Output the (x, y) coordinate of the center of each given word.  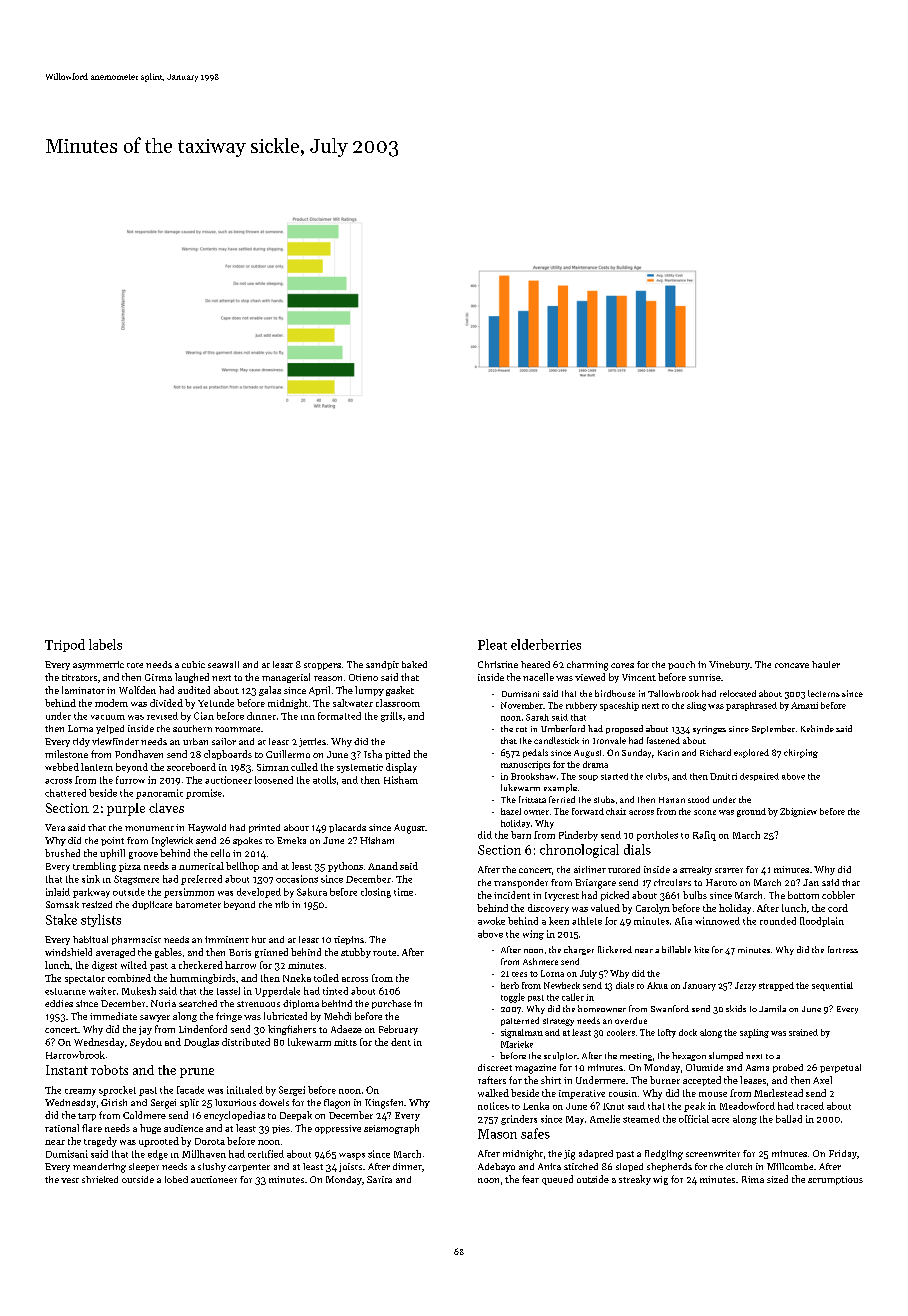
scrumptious (835, 1180)
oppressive (338, 1129)
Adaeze (346, 1029)
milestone (66, 754)
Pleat (492, 644)
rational (62, 1128)
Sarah (537, 717)
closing (376, 893)
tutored (624, 869)
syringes (709, 730)
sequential (832, 986)
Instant (67, 1070)
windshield (68, 952)
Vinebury (729, 665)
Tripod (65, 645)
